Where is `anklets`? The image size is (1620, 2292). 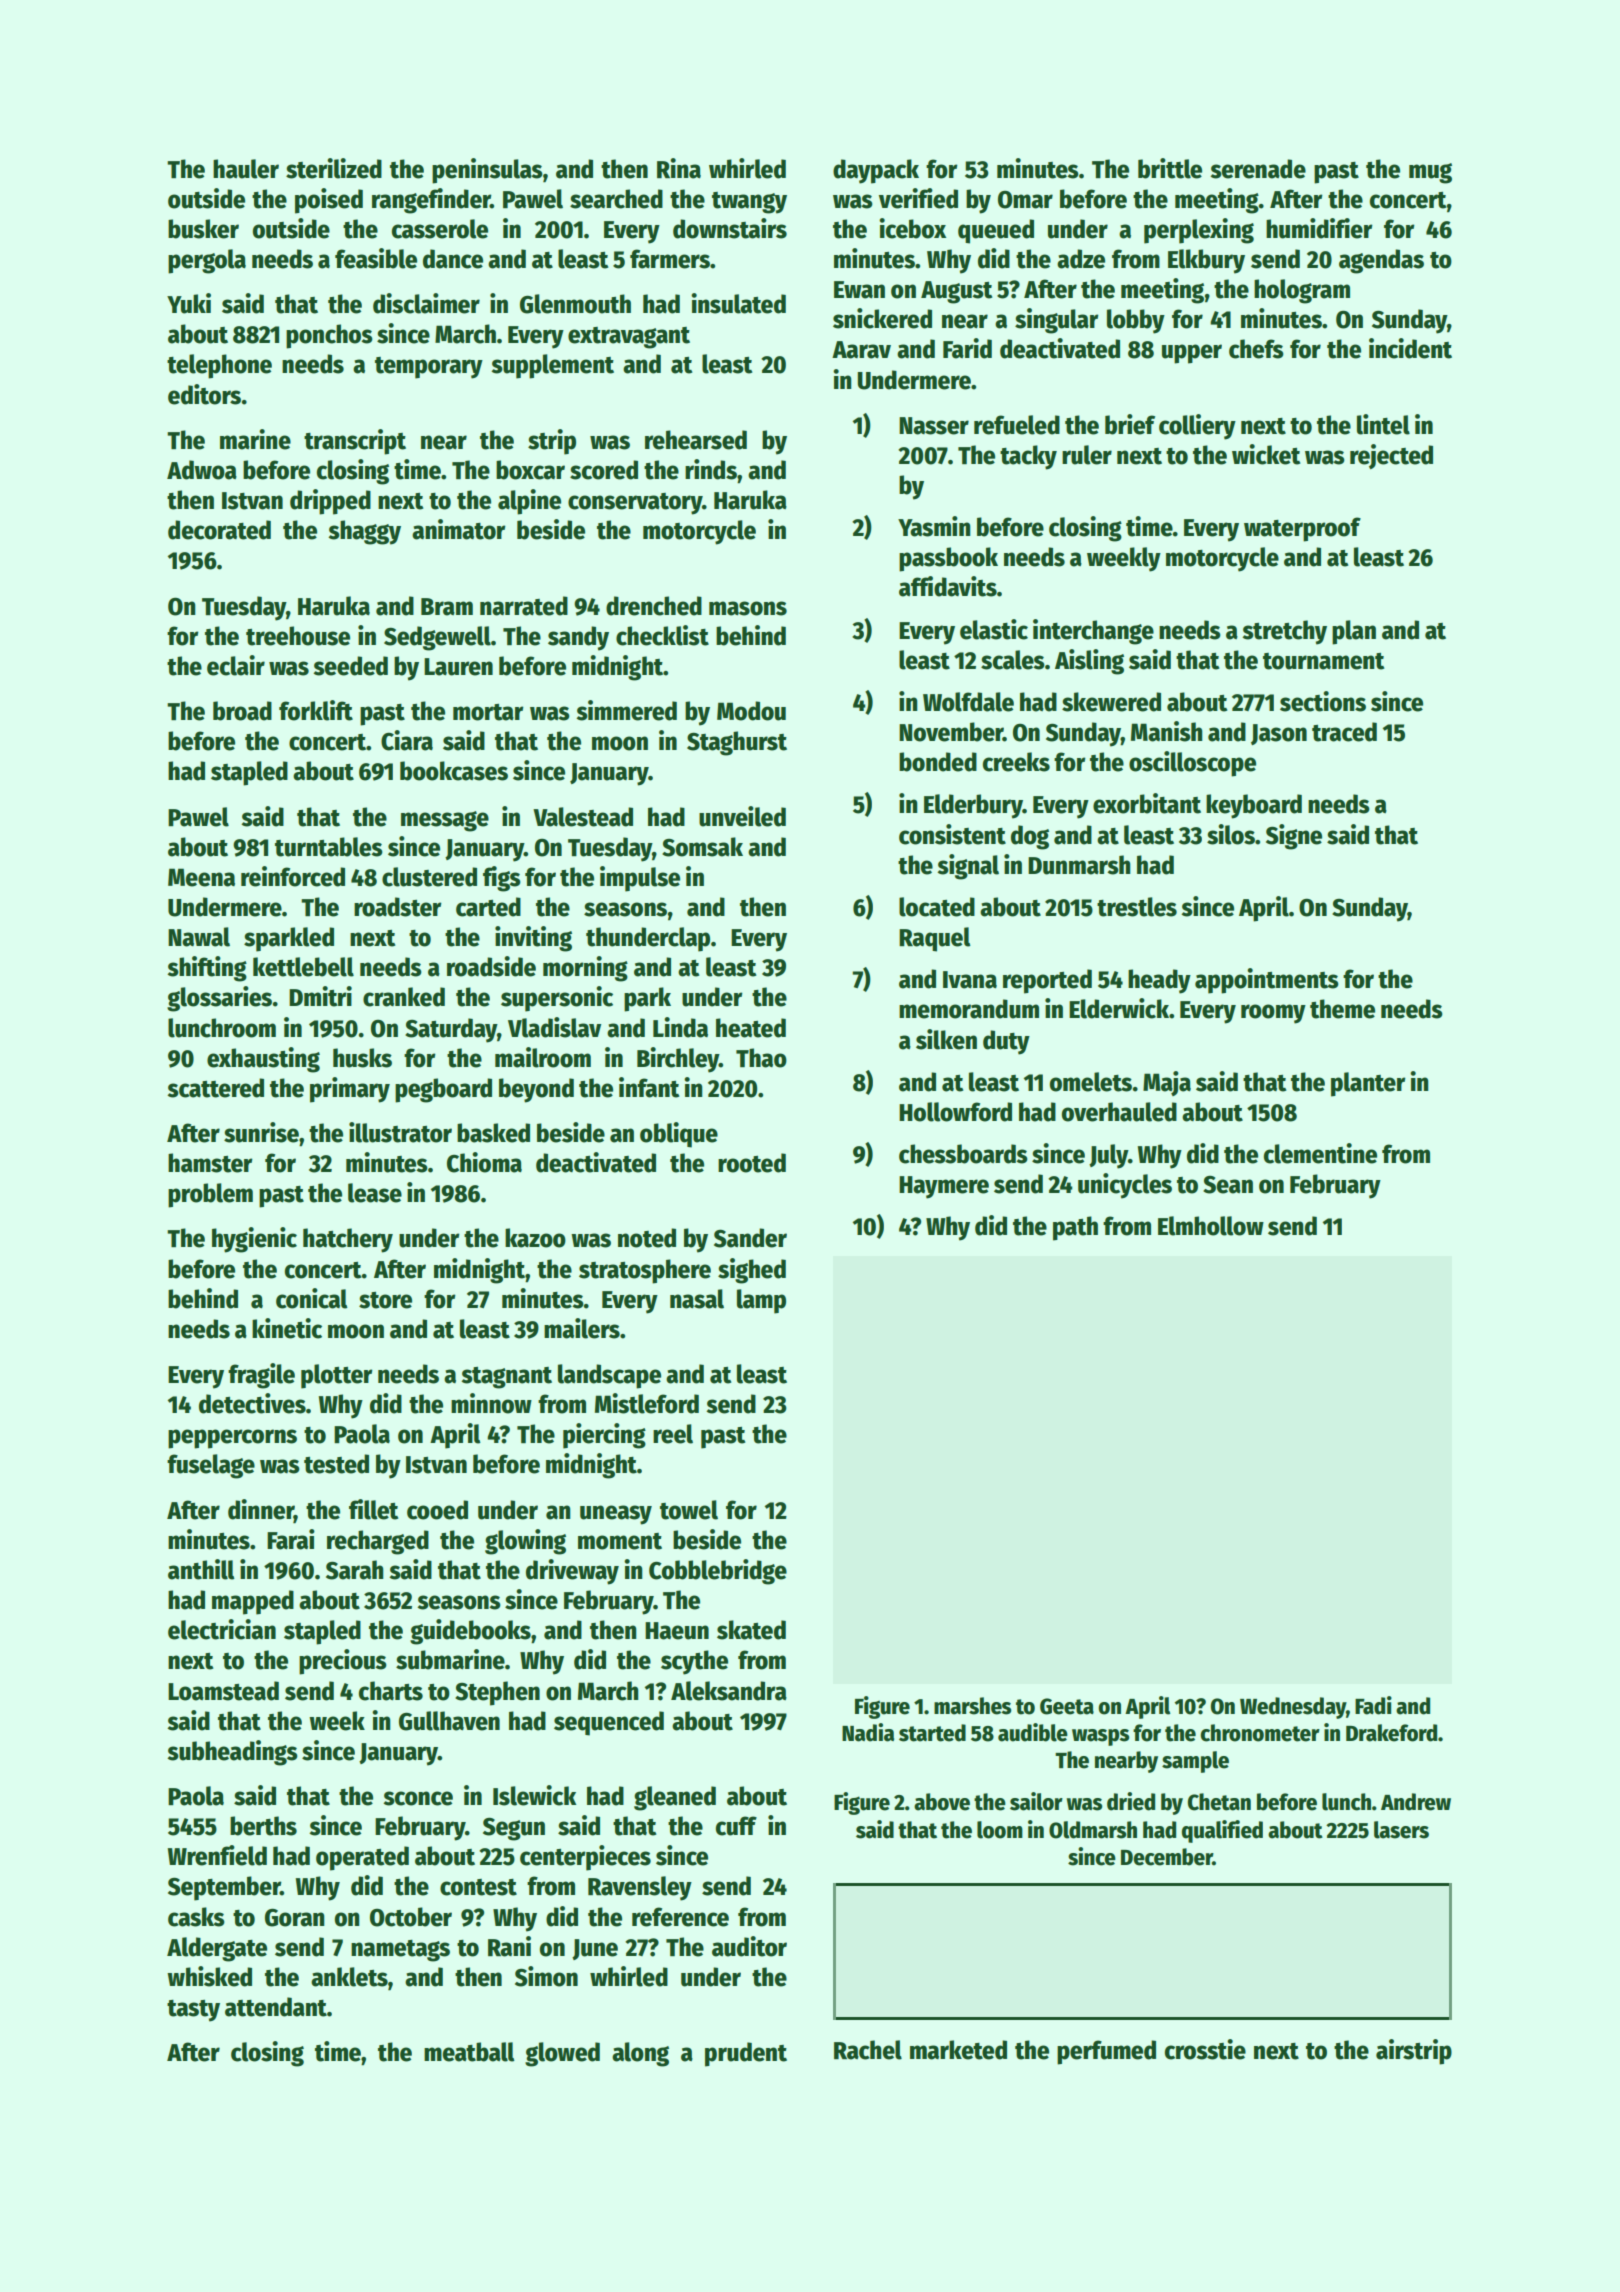 anklets is located at coordinates (349, 1977).
